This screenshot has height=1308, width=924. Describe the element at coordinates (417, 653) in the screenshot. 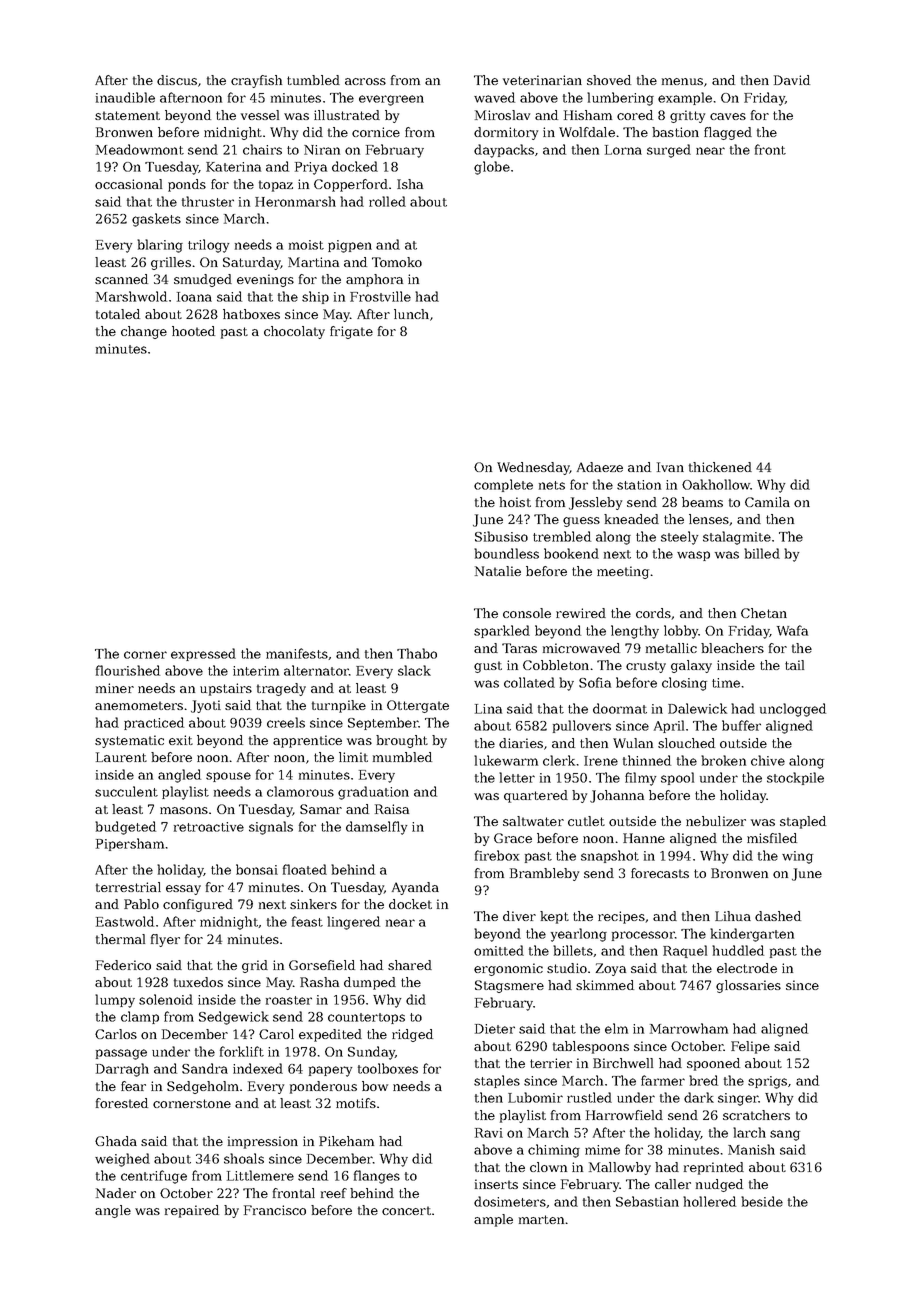

I see `Thabo` at that location.
